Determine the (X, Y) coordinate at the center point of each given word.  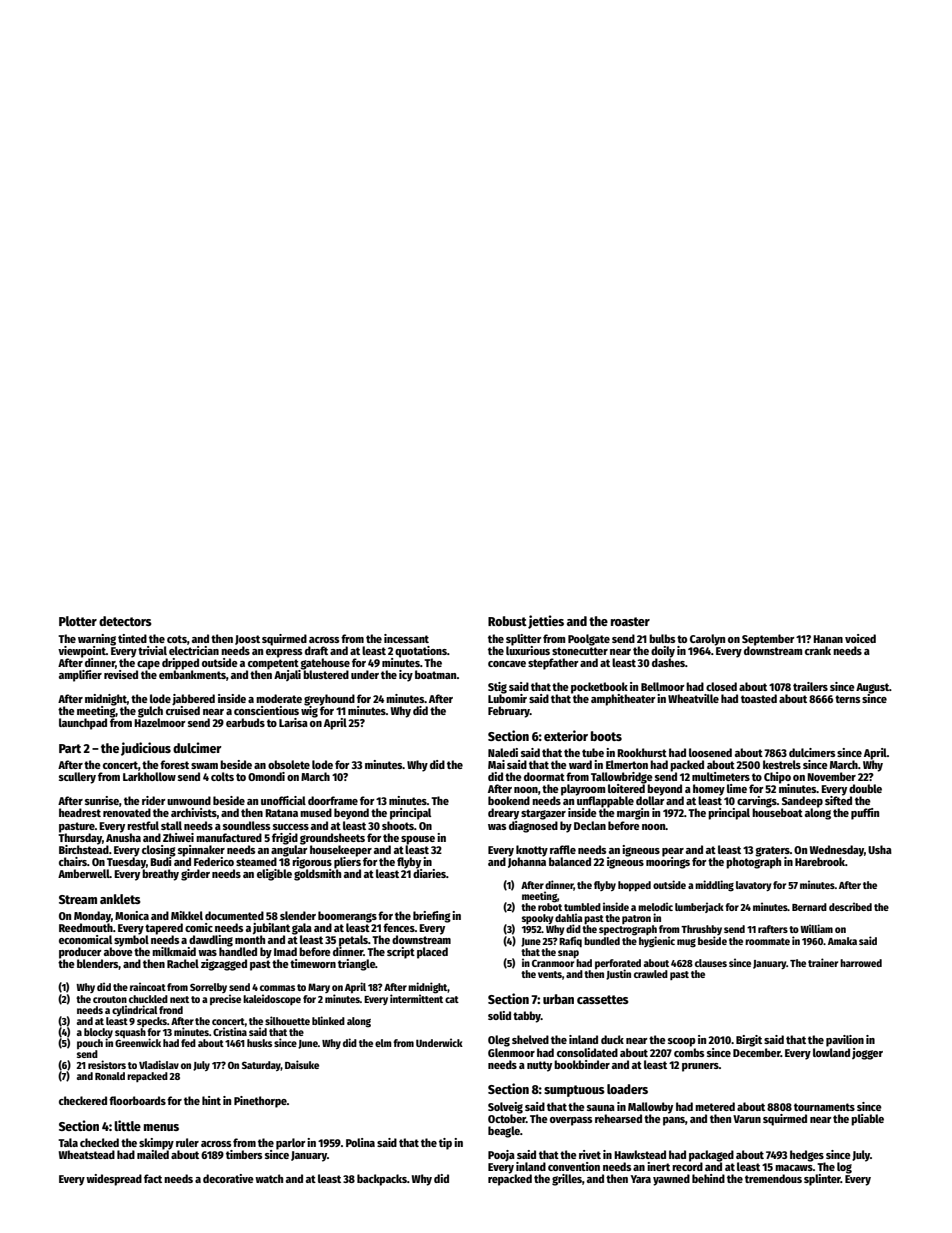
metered (715, 1106)
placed (432, 953)
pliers (347, 862)
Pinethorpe (260, 1102)
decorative (228, 1178)
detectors (125, 621)
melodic (655, 906)
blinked (328, 1020)
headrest (80, 812)
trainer (823, 962)
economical (85, 939)
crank (818, 650)
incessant (406, 638)
